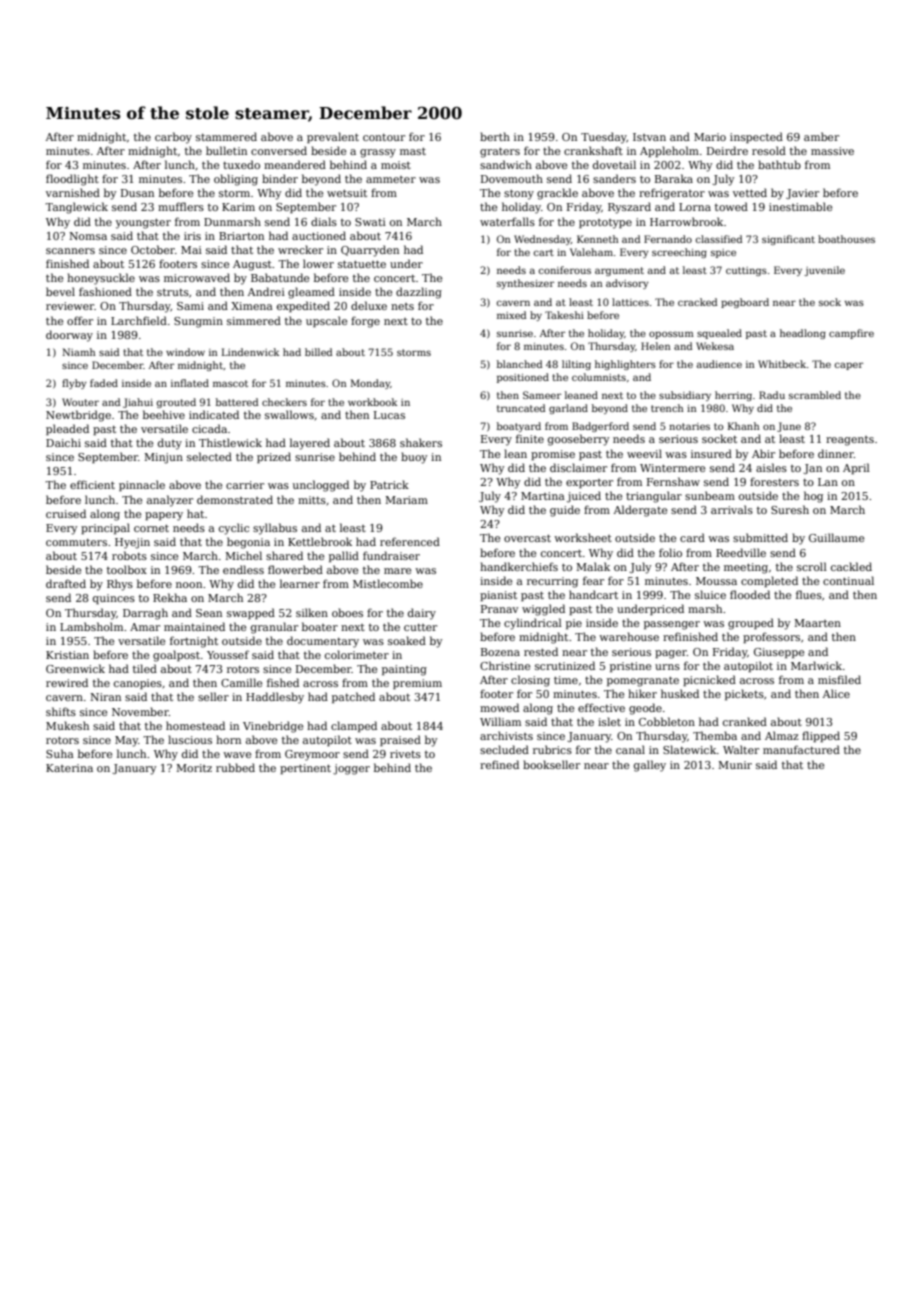 The width and height of the document is (924, 1308). Describe the element at coordinates (733, 396) in the document. I see `herring` at that location.
